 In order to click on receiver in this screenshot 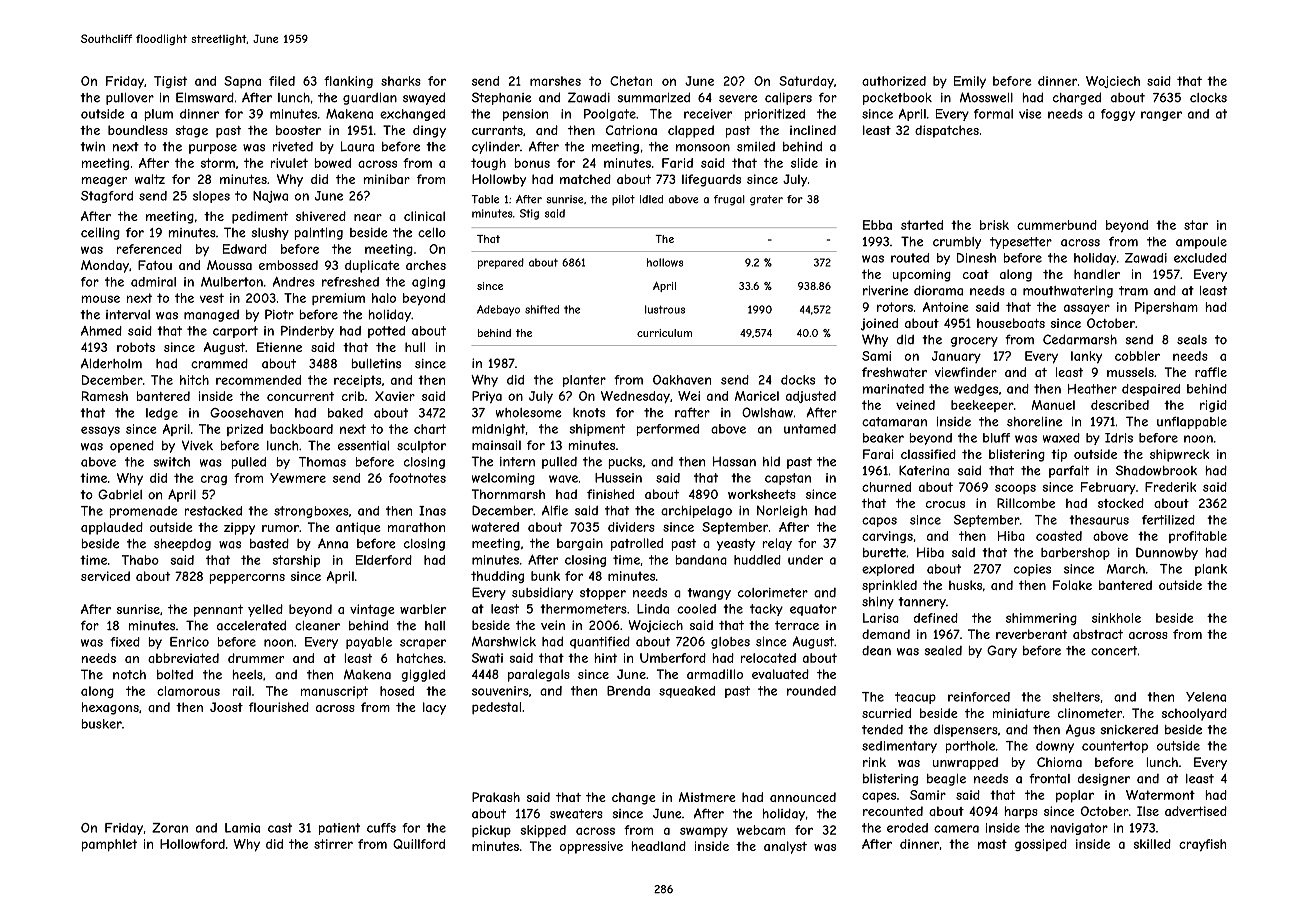, I will do `click(708, 114)`.
